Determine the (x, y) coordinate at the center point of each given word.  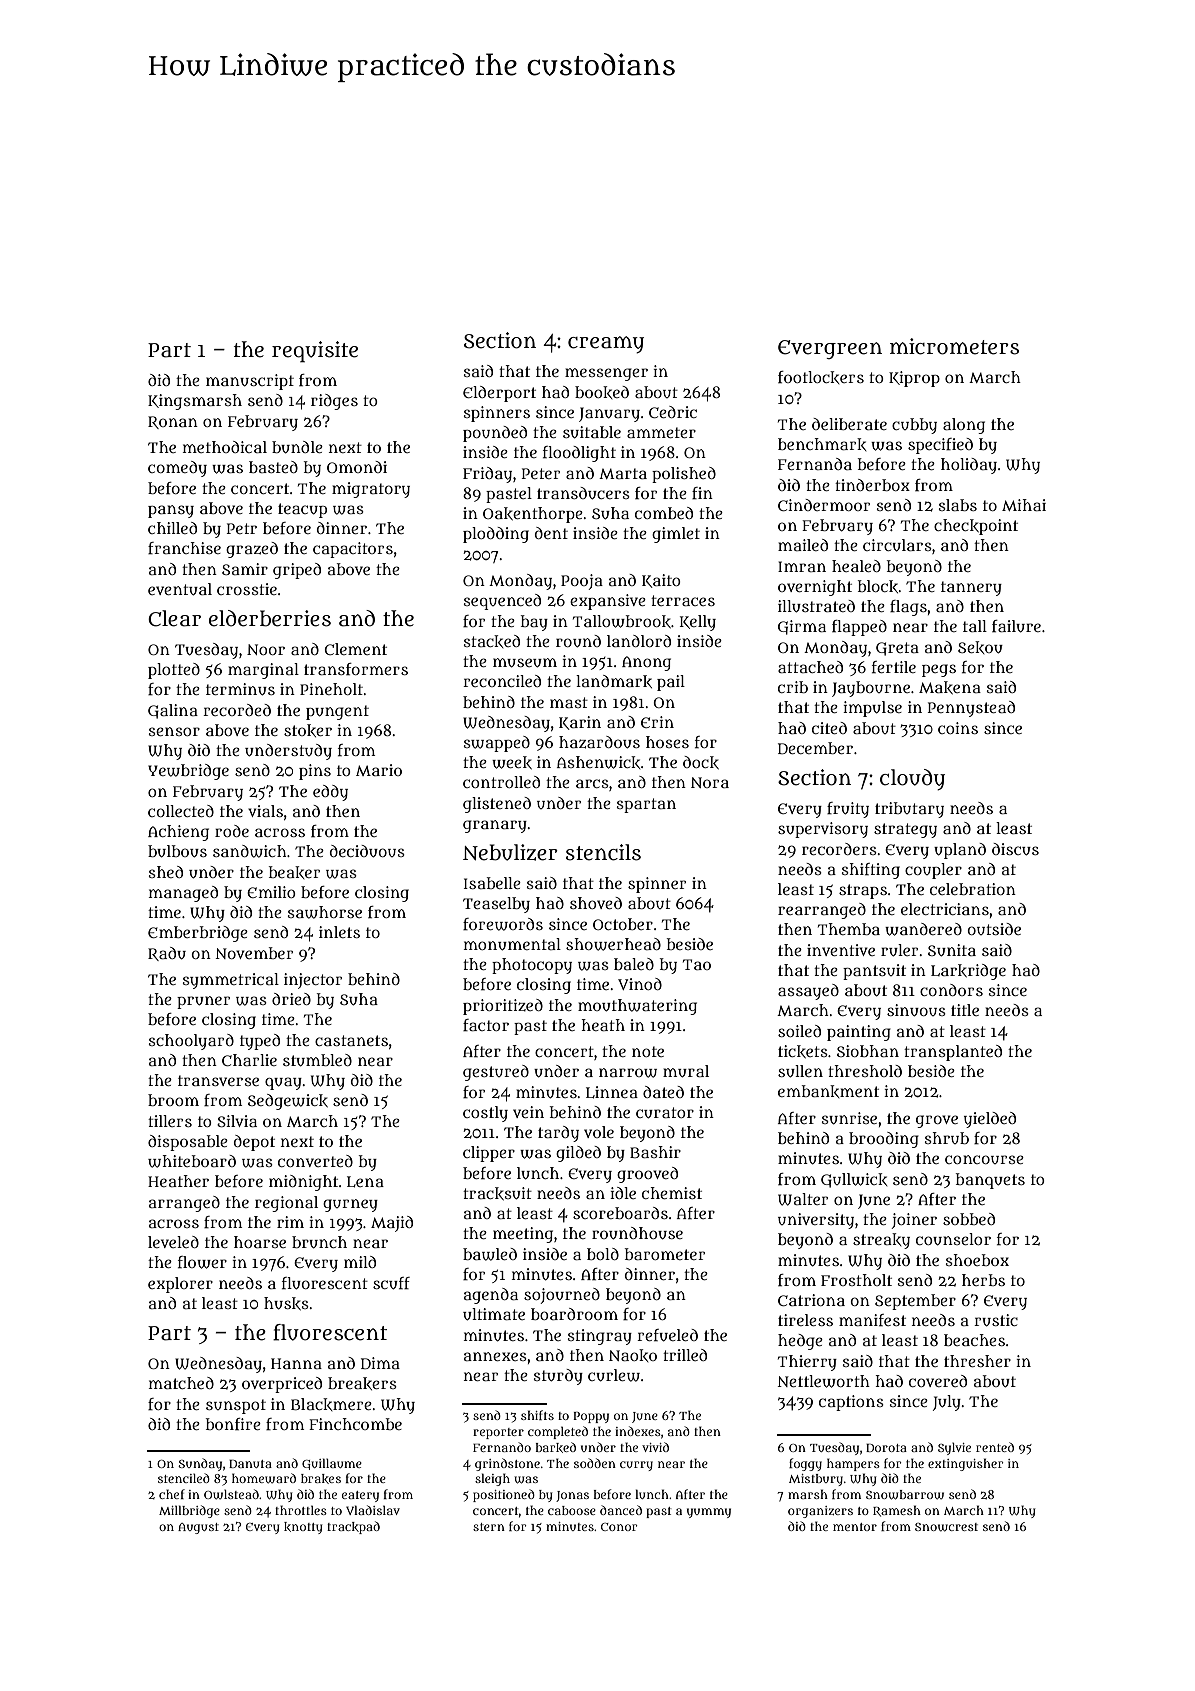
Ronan (173, 422)
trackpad (353, 1527)
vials (265, 811)
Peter (541, 473)
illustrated (816, 606)
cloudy (912, 779)
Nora (710, 782)
